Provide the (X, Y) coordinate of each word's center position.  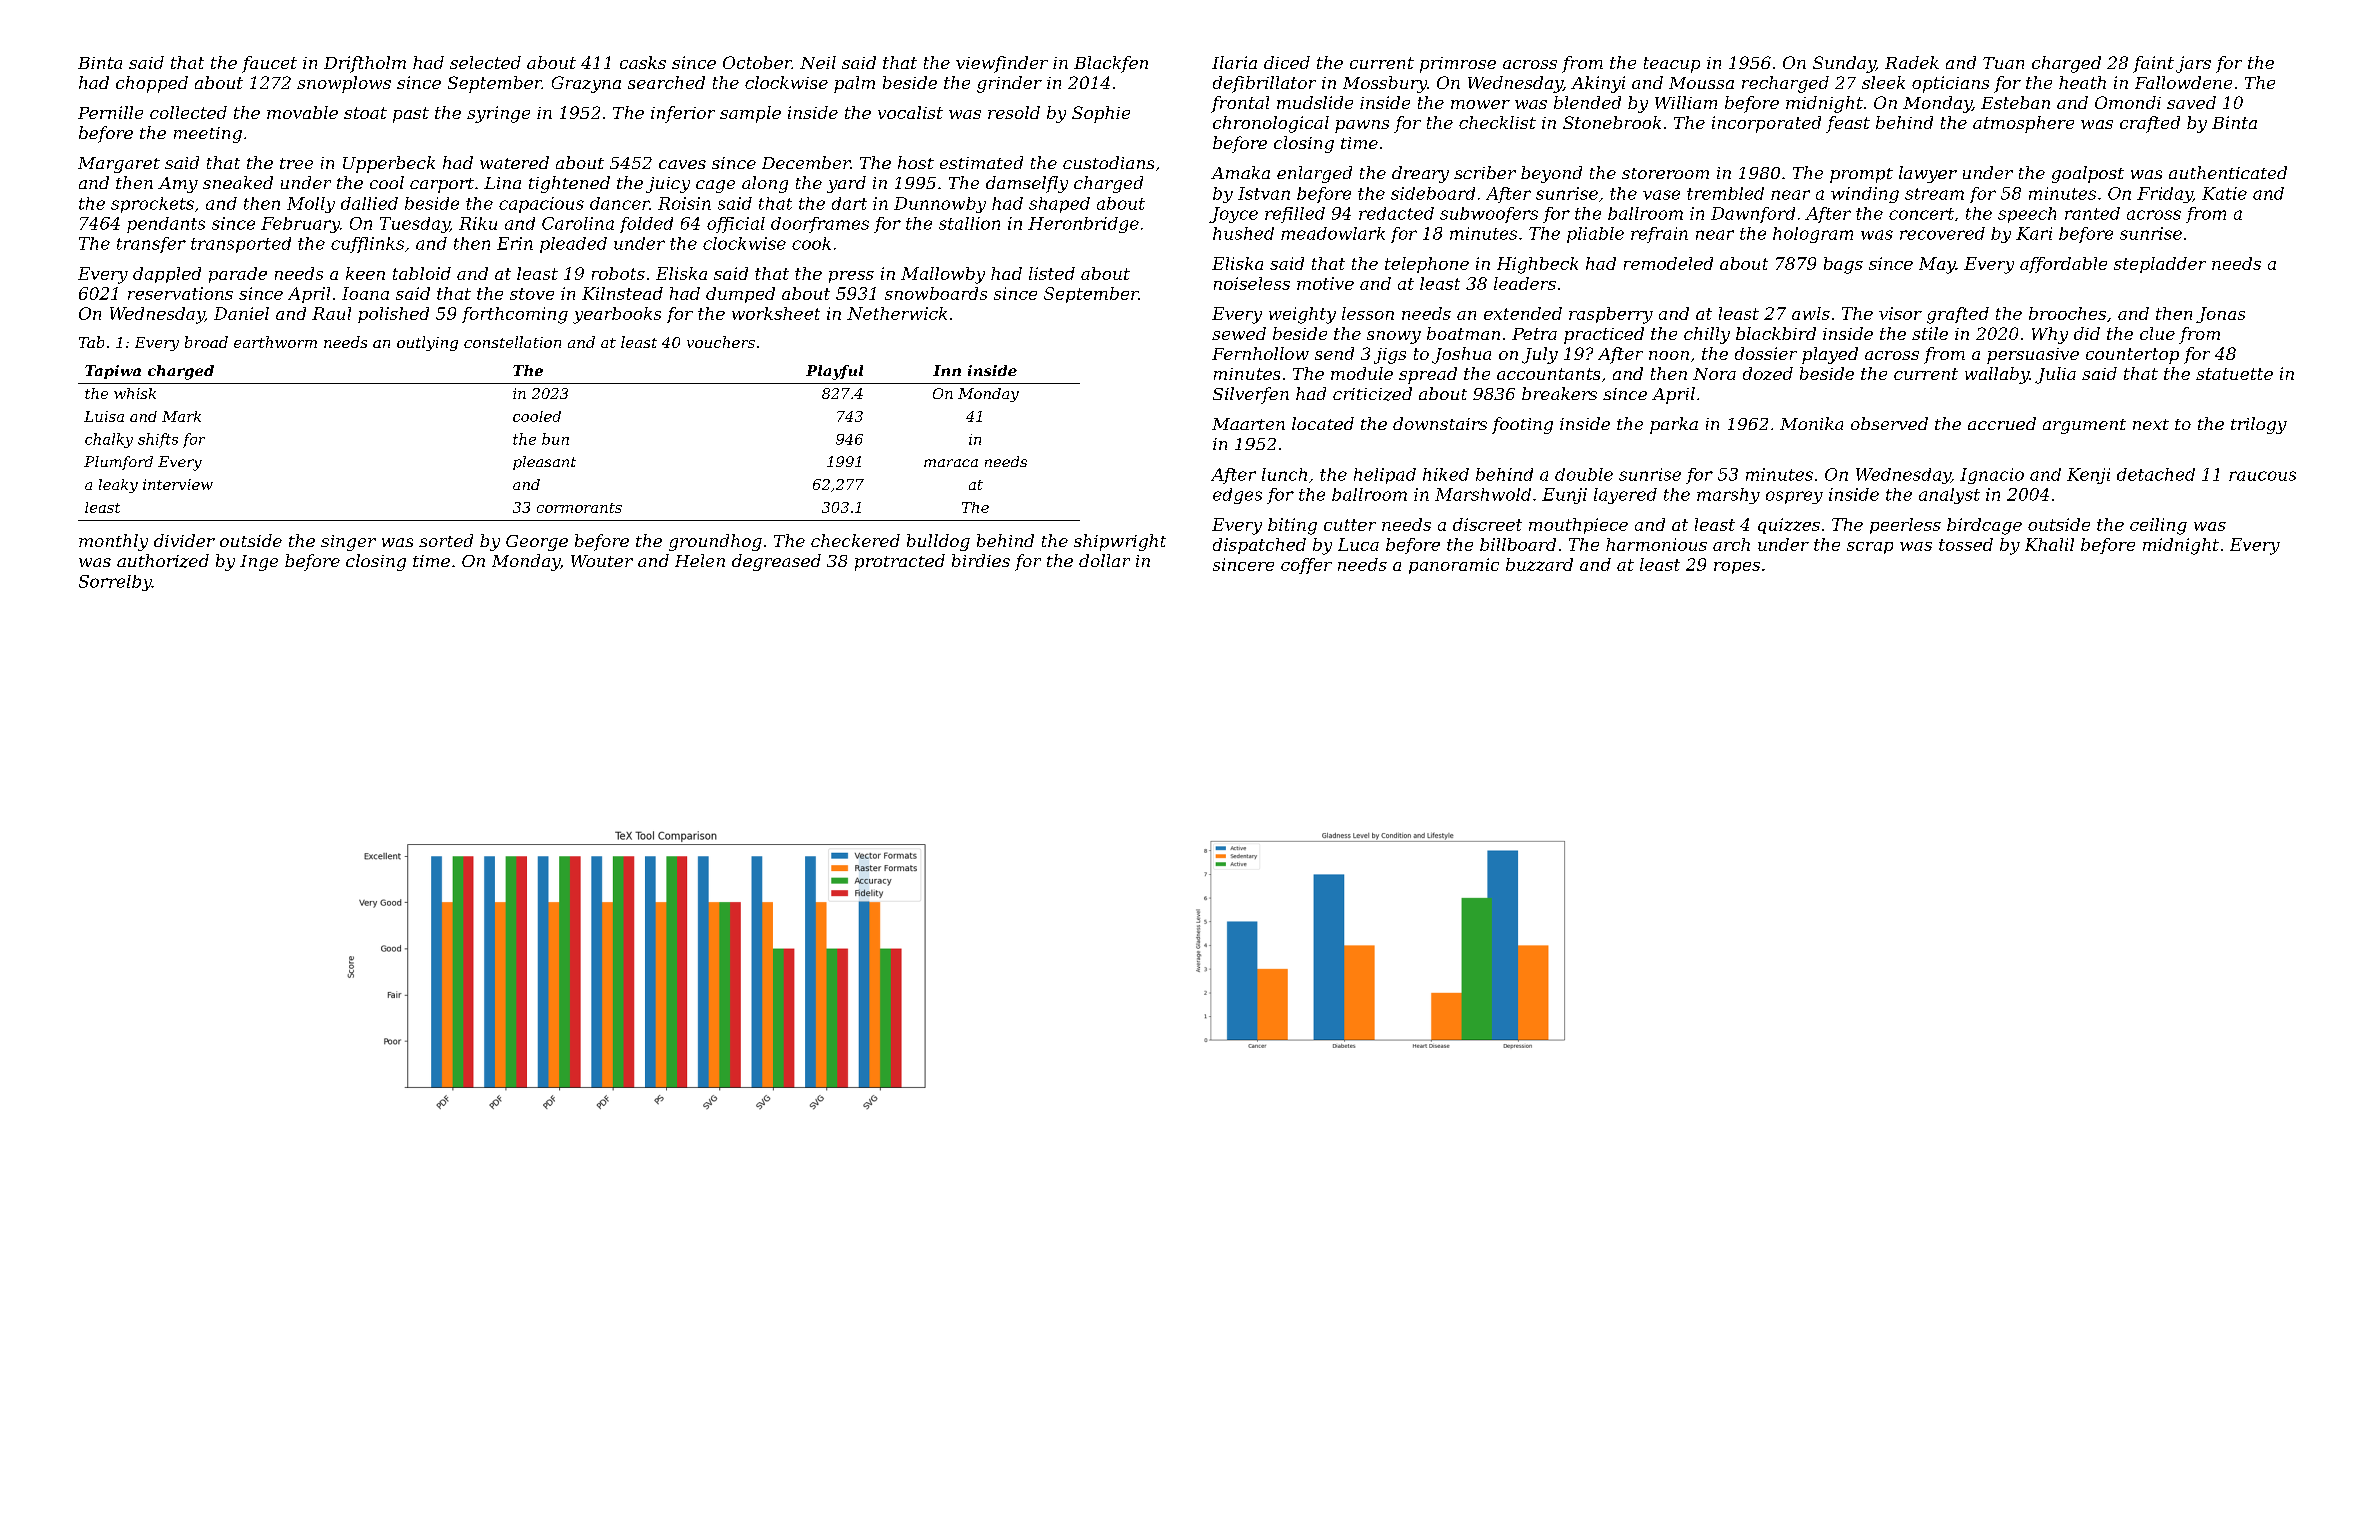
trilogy (2259, 425)
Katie (2224, 193)
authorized (163, 561)
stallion (969, 223)
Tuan (2003, 63)
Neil (818, 62)
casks (643, 62)
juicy (668, 185)
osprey (1794, 497)
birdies (981, 560)
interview (178, 484)
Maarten (1248, 424)
